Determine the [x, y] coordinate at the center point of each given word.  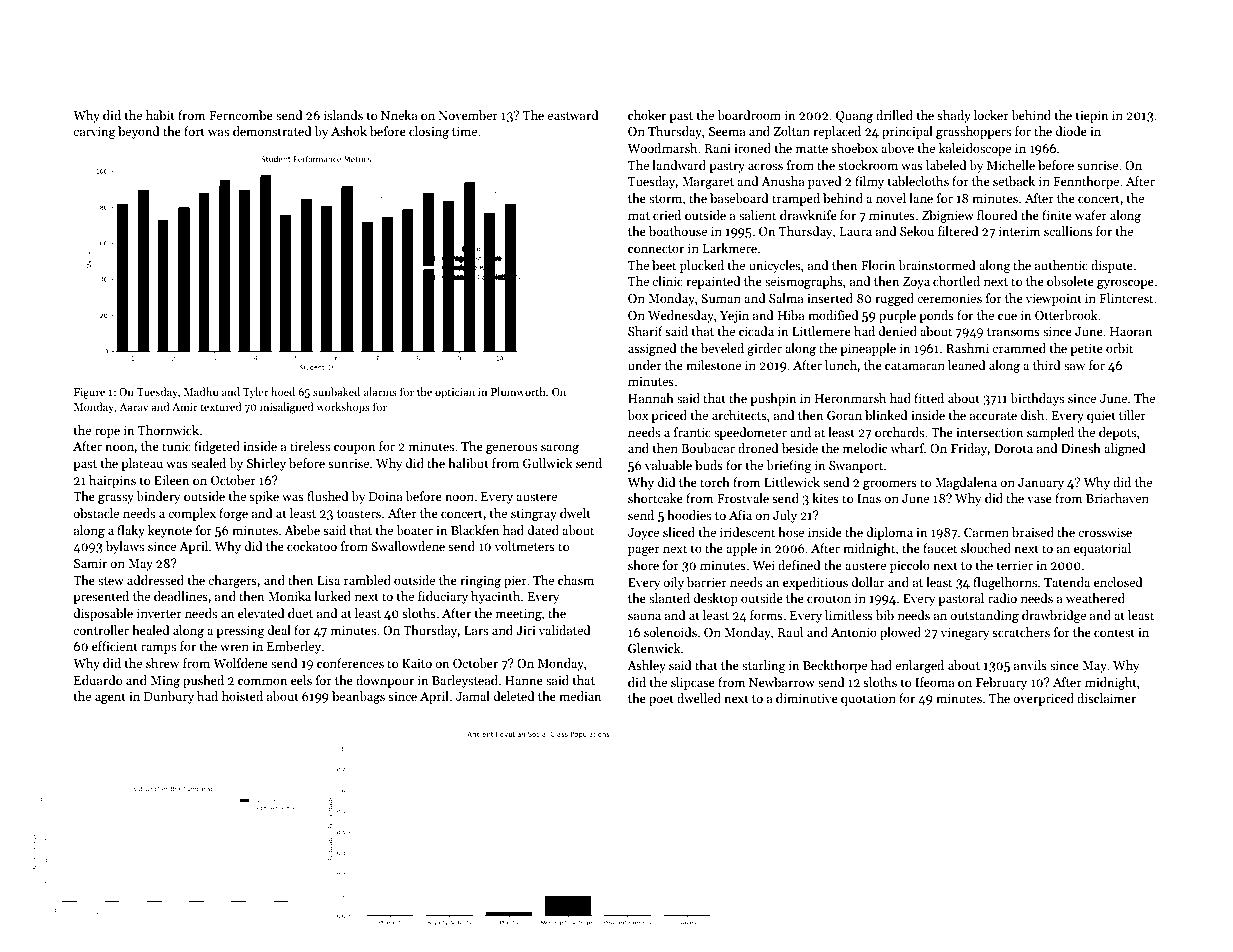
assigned [652, 349]
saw [1074, 366]
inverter [159, 613]
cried [667, 215]
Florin [878, 265]
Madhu [201, 391]
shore [643, 565]
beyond [139, 132]
